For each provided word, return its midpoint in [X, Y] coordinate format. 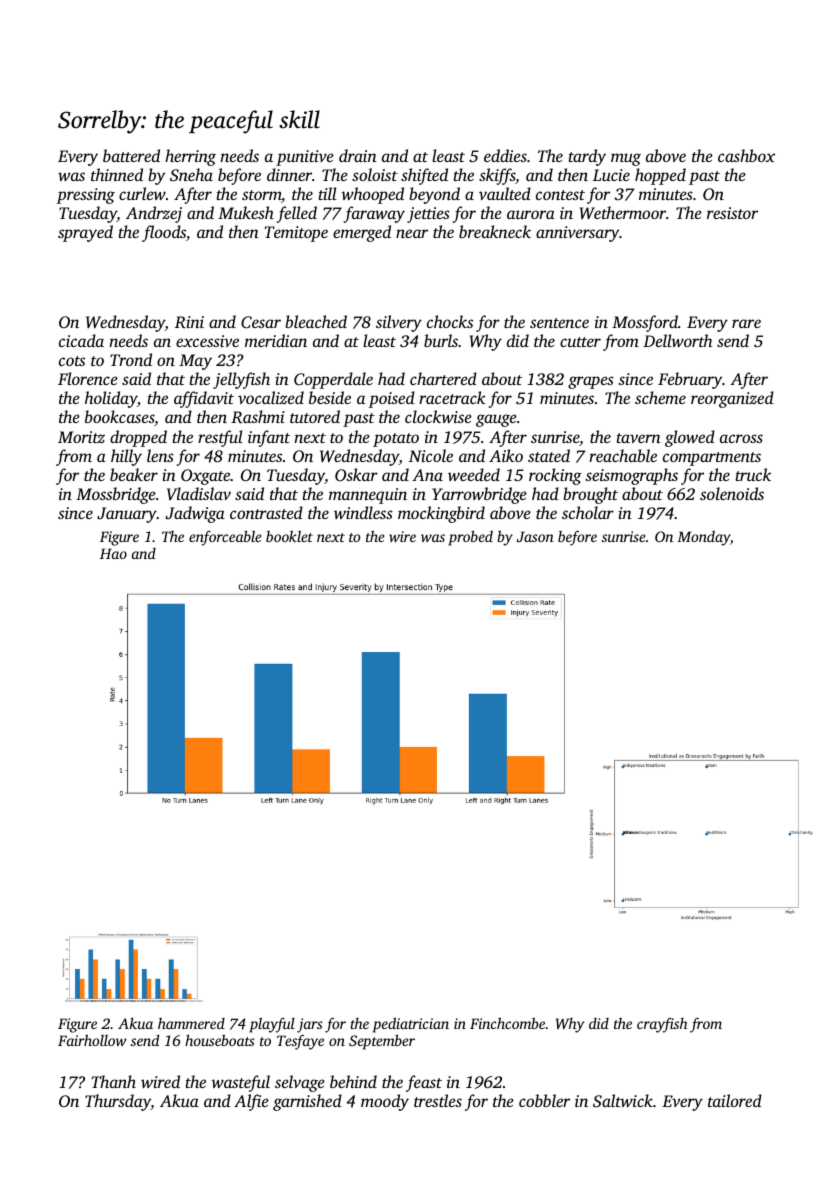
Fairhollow [92, 1040]
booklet [289, 536]
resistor [732, 213]
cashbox [746, 155]
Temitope [296, 234]
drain [358, 155]
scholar [588, 512]
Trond [131, 359]
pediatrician [411, 1025]
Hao [113, 553]
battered [131, 155]
